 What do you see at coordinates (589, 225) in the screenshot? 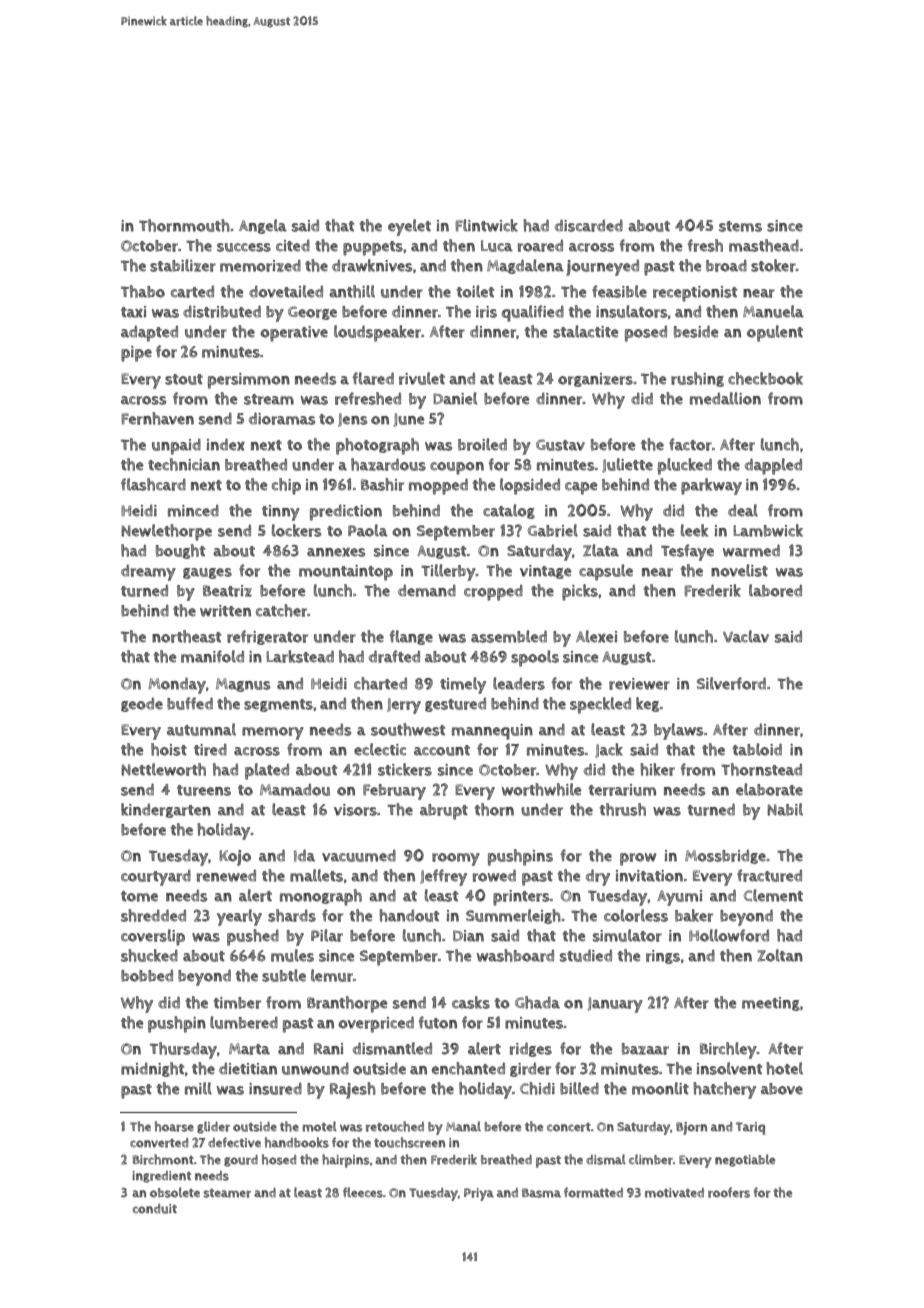
I see `discarded` at bounding box center [589, 225].
